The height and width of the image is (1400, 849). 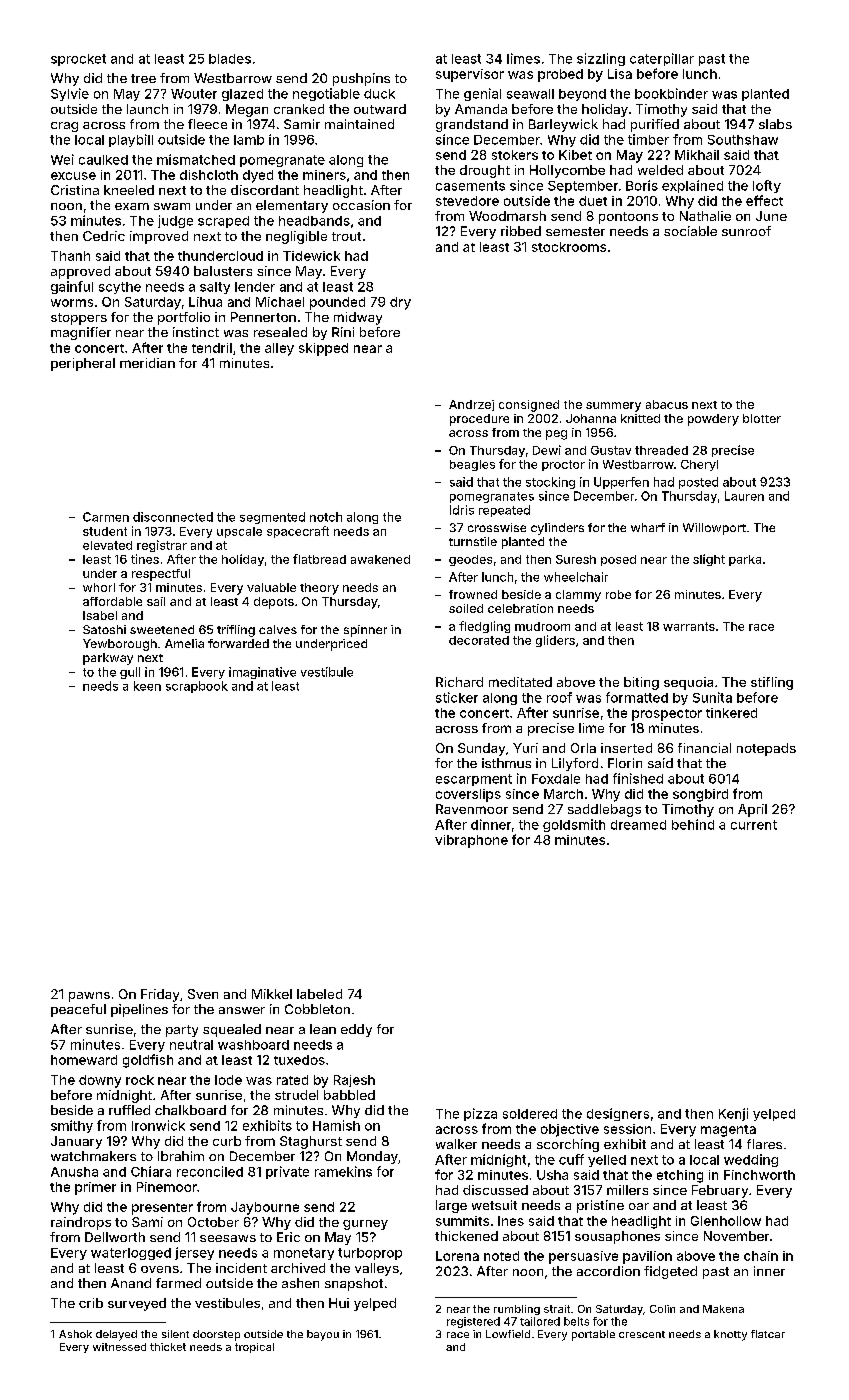 I want to click on labeled, so click(x=319, y=994).
